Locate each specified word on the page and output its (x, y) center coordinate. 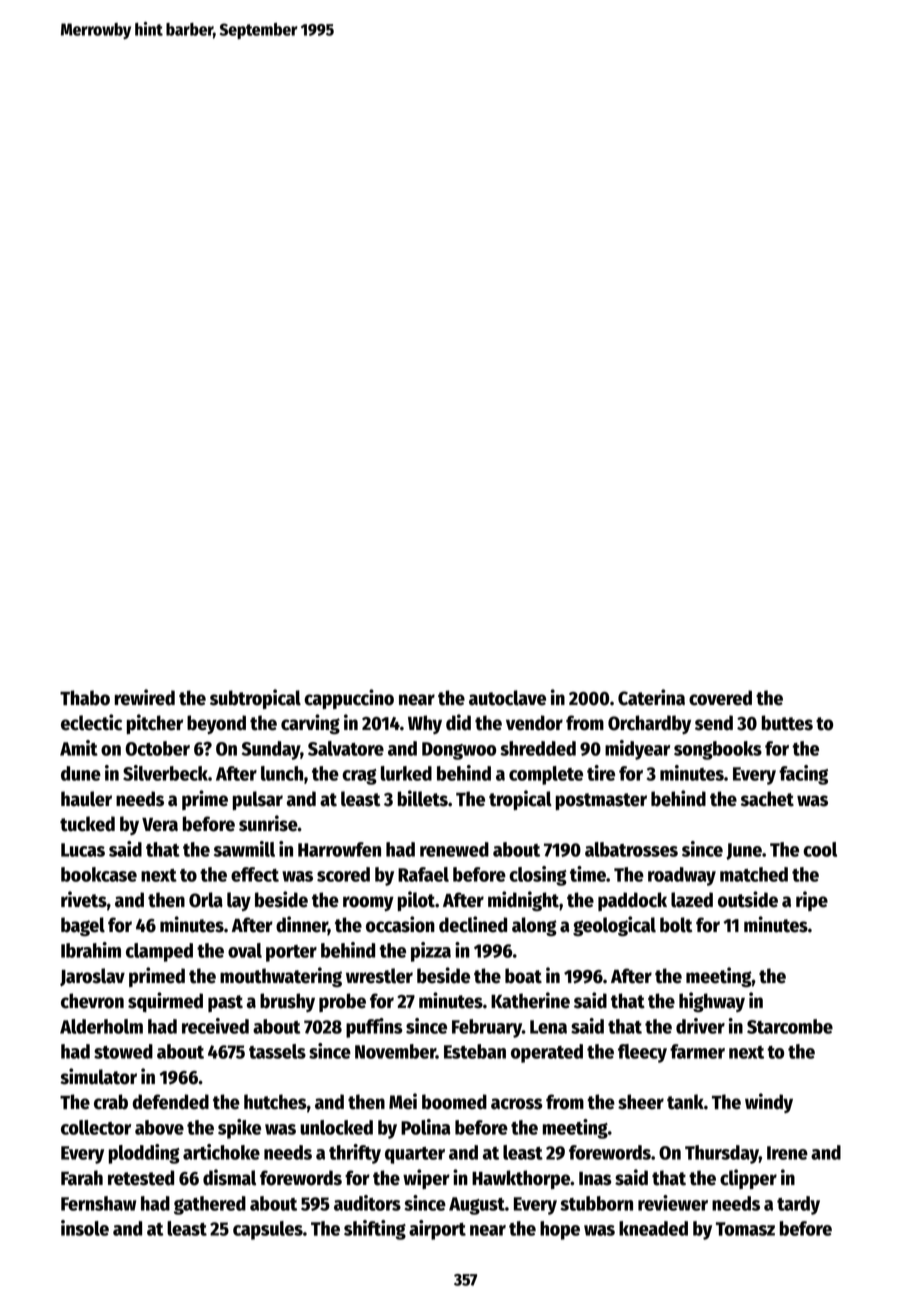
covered (720, 698)
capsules (268, 1230)
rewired (145, 697)
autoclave (507, 698)
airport (437, 1230)
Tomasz (745, 1229)
